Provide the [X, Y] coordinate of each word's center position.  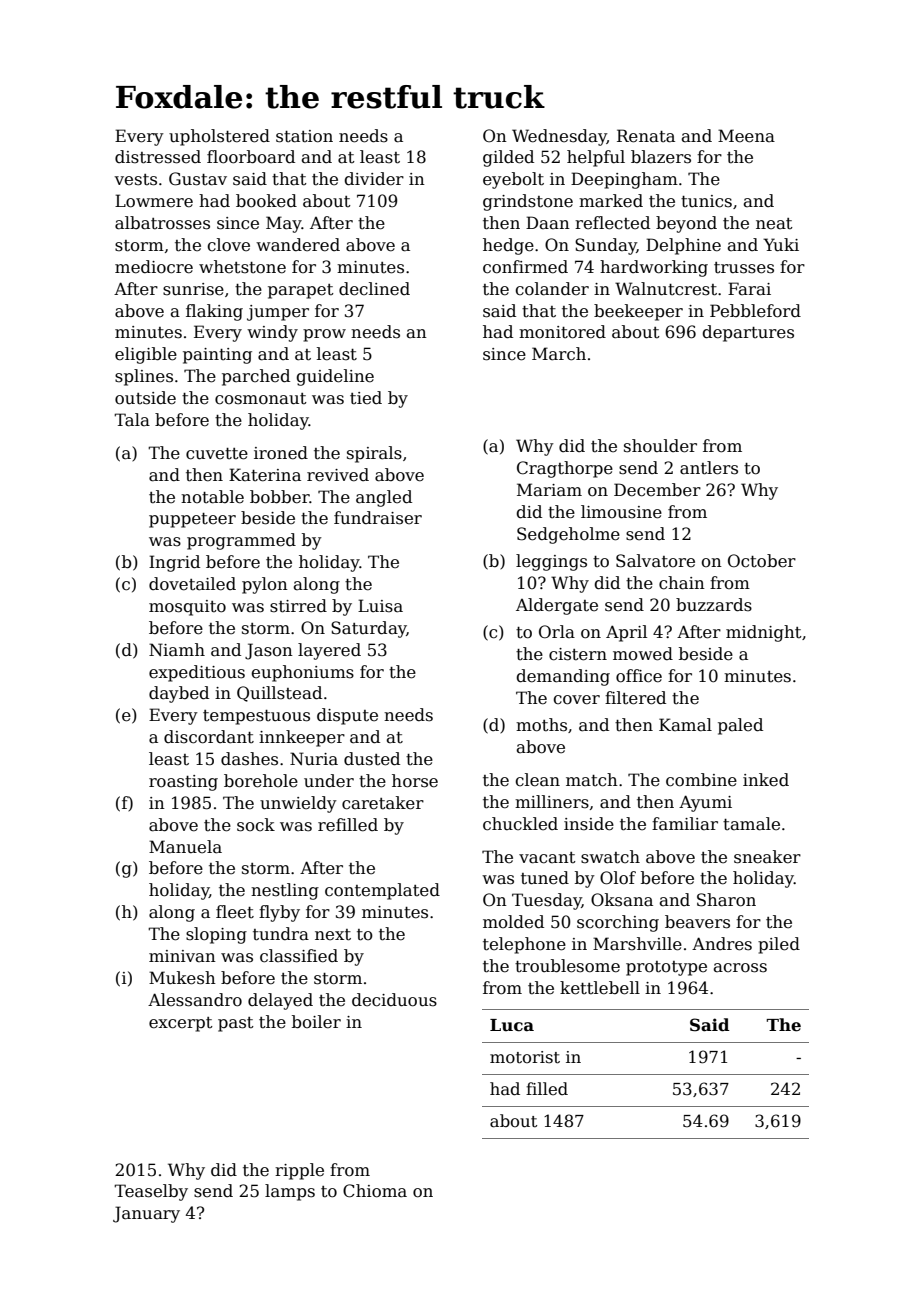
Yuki [781, 245]
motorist [525, 1057]
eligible [146, 355]
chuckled [520, 824]
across [740, 968]
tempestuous [256, 717]
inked [766, 780]
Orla [557, 632]
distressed [158, 157]
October [762, 561]
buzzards [714, 605]
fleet [235, 912]
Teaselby [151, 1192]
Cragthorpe [565, 469]
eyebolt [513, 180]
